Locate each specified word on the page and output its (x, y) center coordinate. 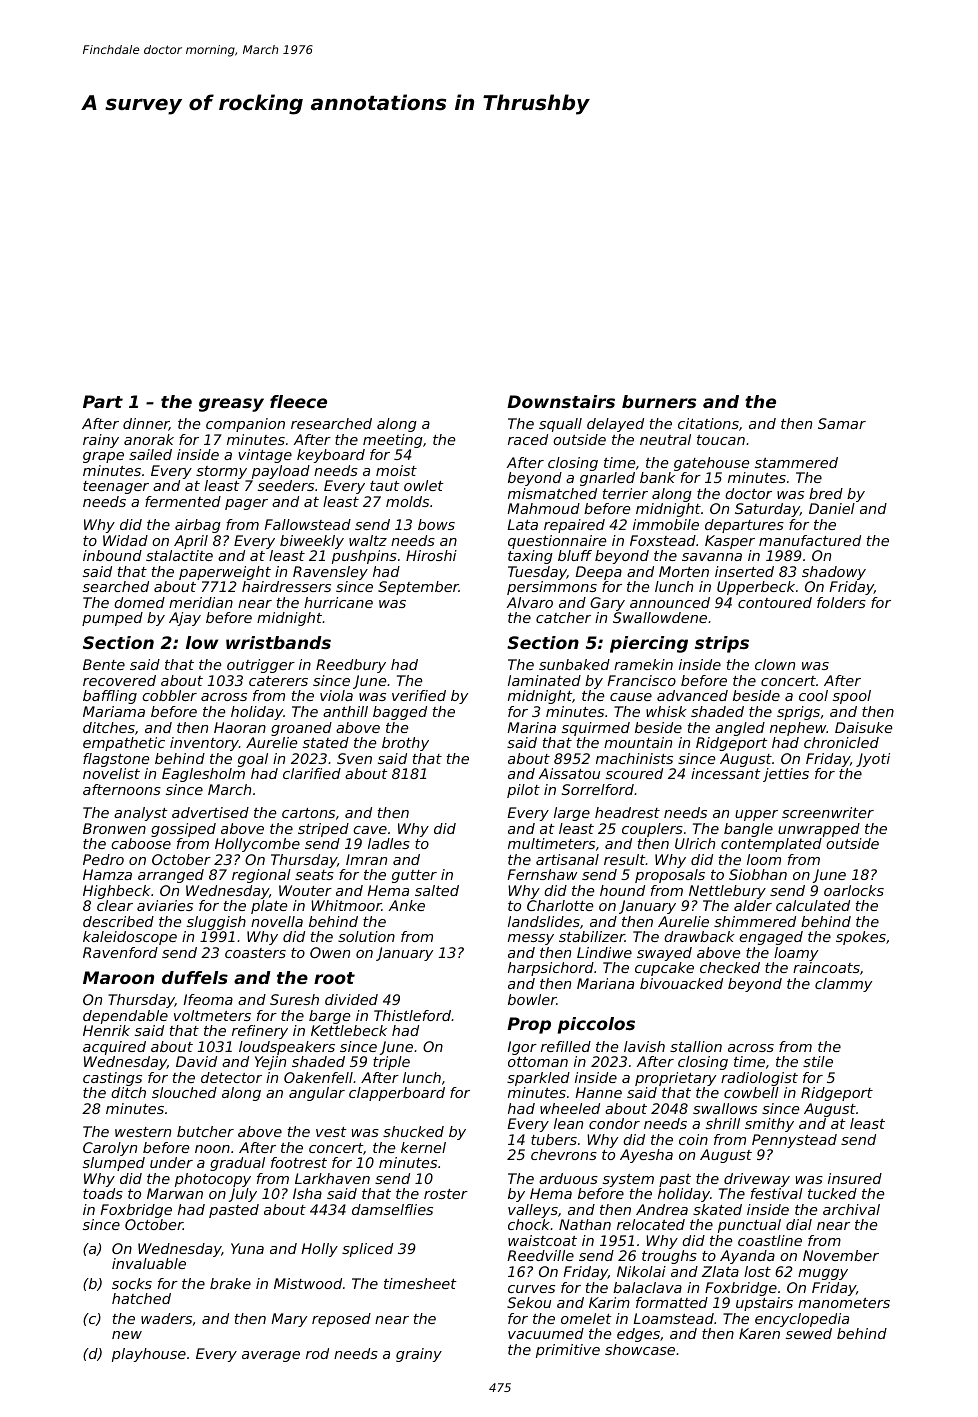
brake (230, 1283)
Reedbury (351, 666)
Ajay (185, 619)
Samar (842, 423)
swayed (664, 954)
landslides (544, 921)
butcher (205, 1131)
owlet (424, 485)
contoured (775, 602)
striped (323, 830)
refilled (566, 1046)
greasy (231, 405)
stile (818, 1061)
